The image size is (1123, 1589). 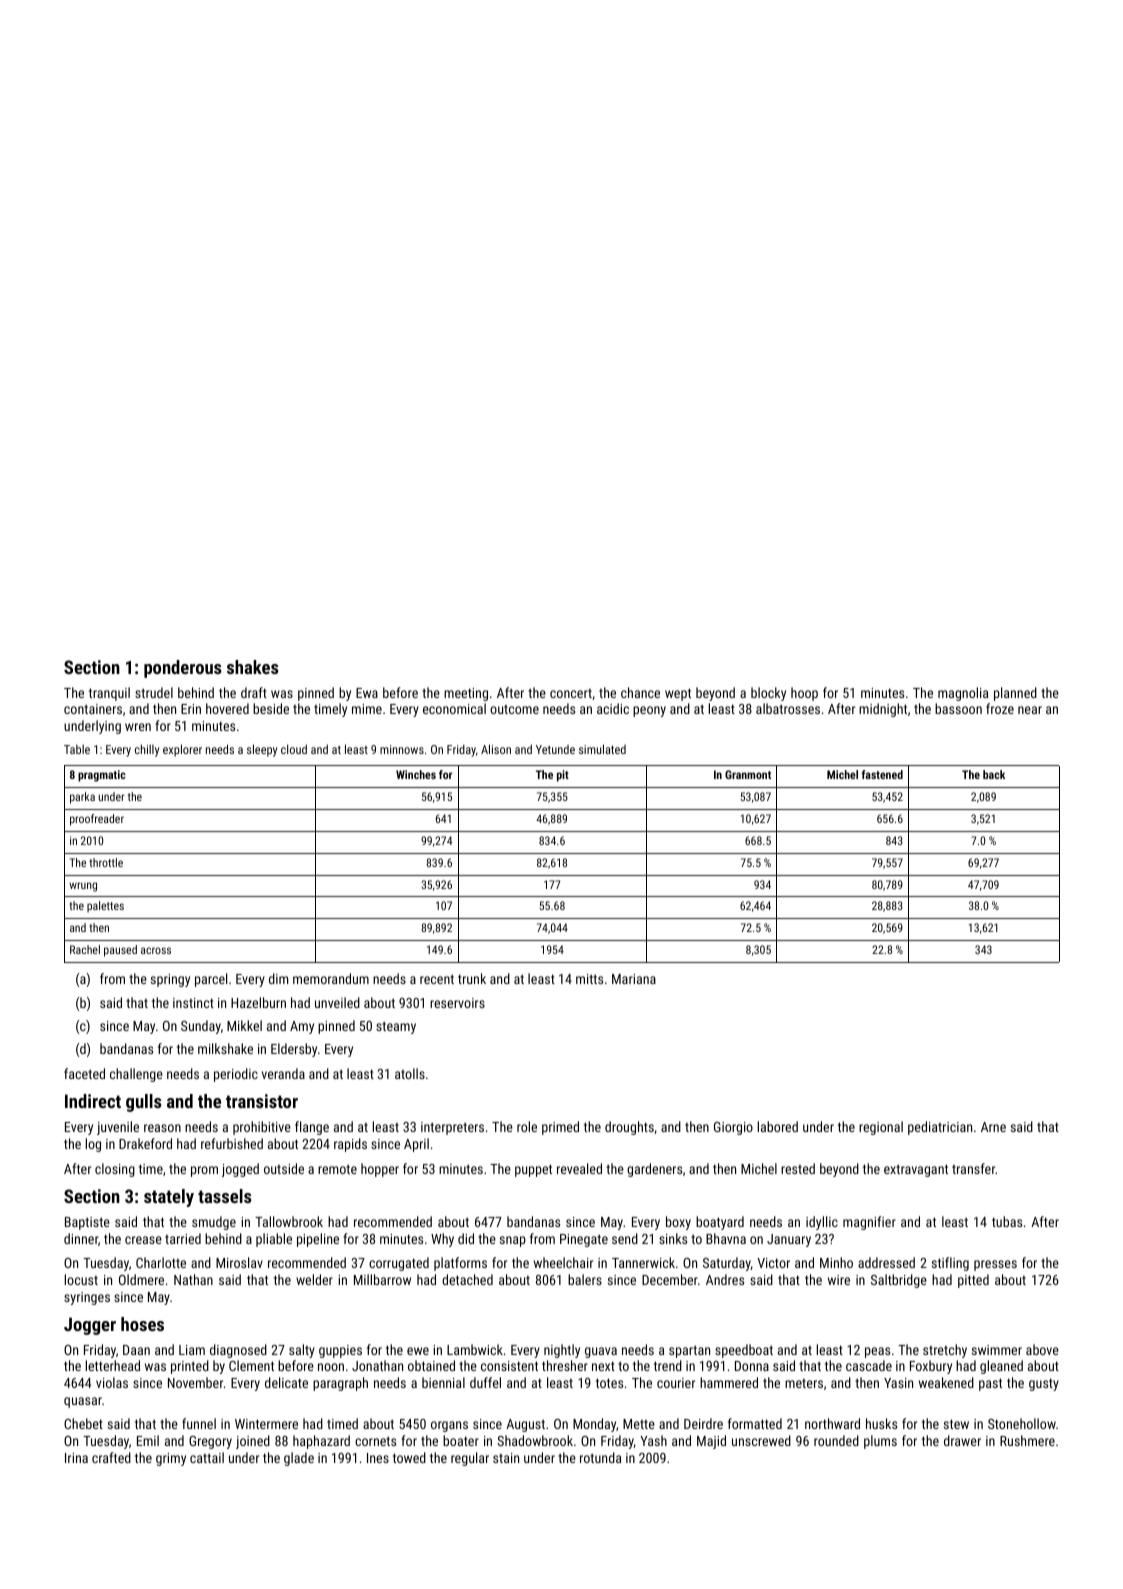 What do you see at coordinates (571, 693) in the page?
I see `concert` at bounding box center [571, 693].
